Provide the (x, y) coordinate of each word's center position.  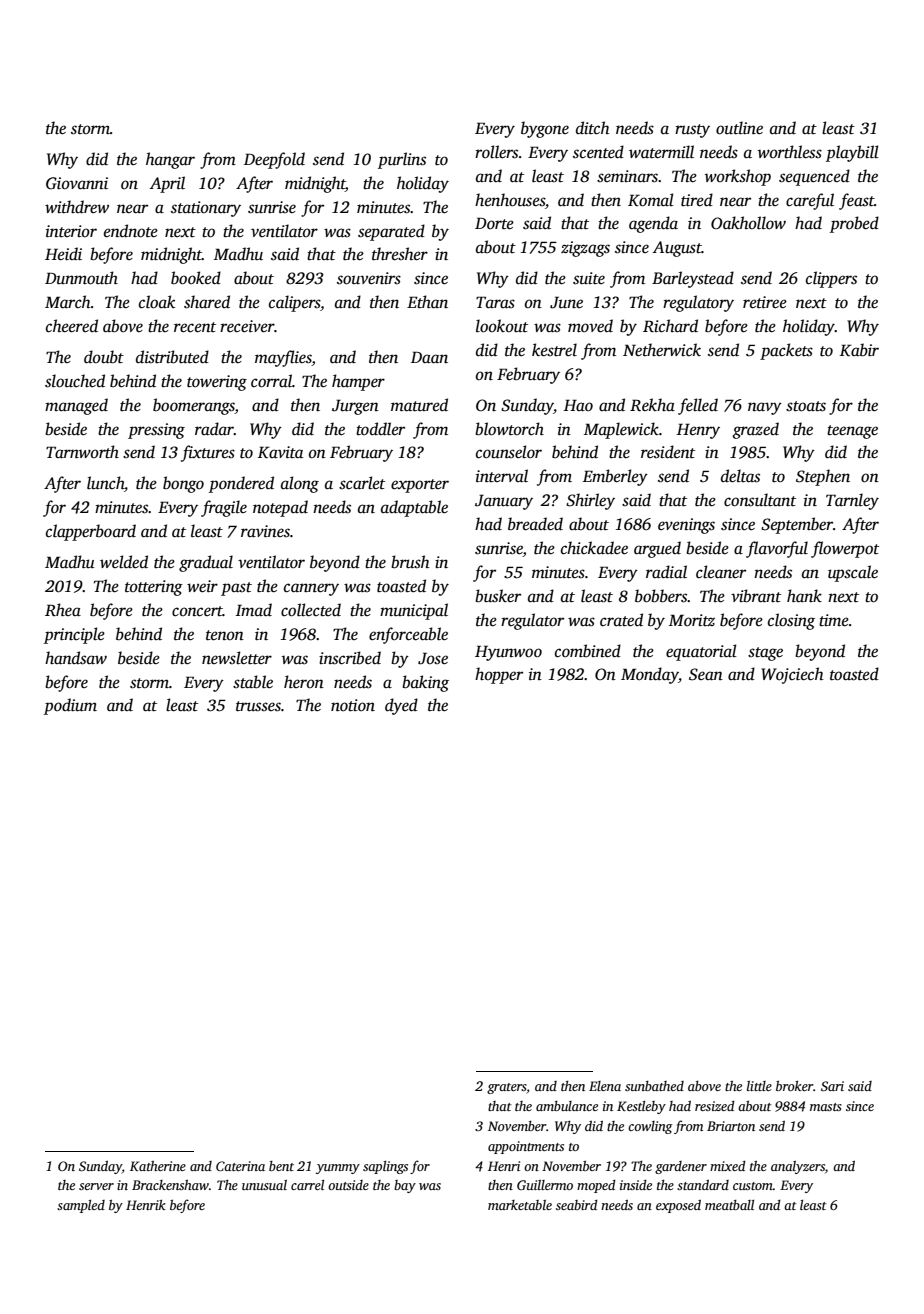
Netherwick (662, 350)
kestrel (554, 350)
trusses (258, 706)
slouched (75, 381)
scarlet (362, 483)
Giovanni (77, 183)
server (96, 1186)
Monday (649, 675)
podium (70, 706)
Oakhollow (748, 223)
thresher (400, 254)
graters (507, 1088)
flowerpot (845, 549)
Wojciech (792, 675)
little (759, 1086)
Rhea (63, 610)
